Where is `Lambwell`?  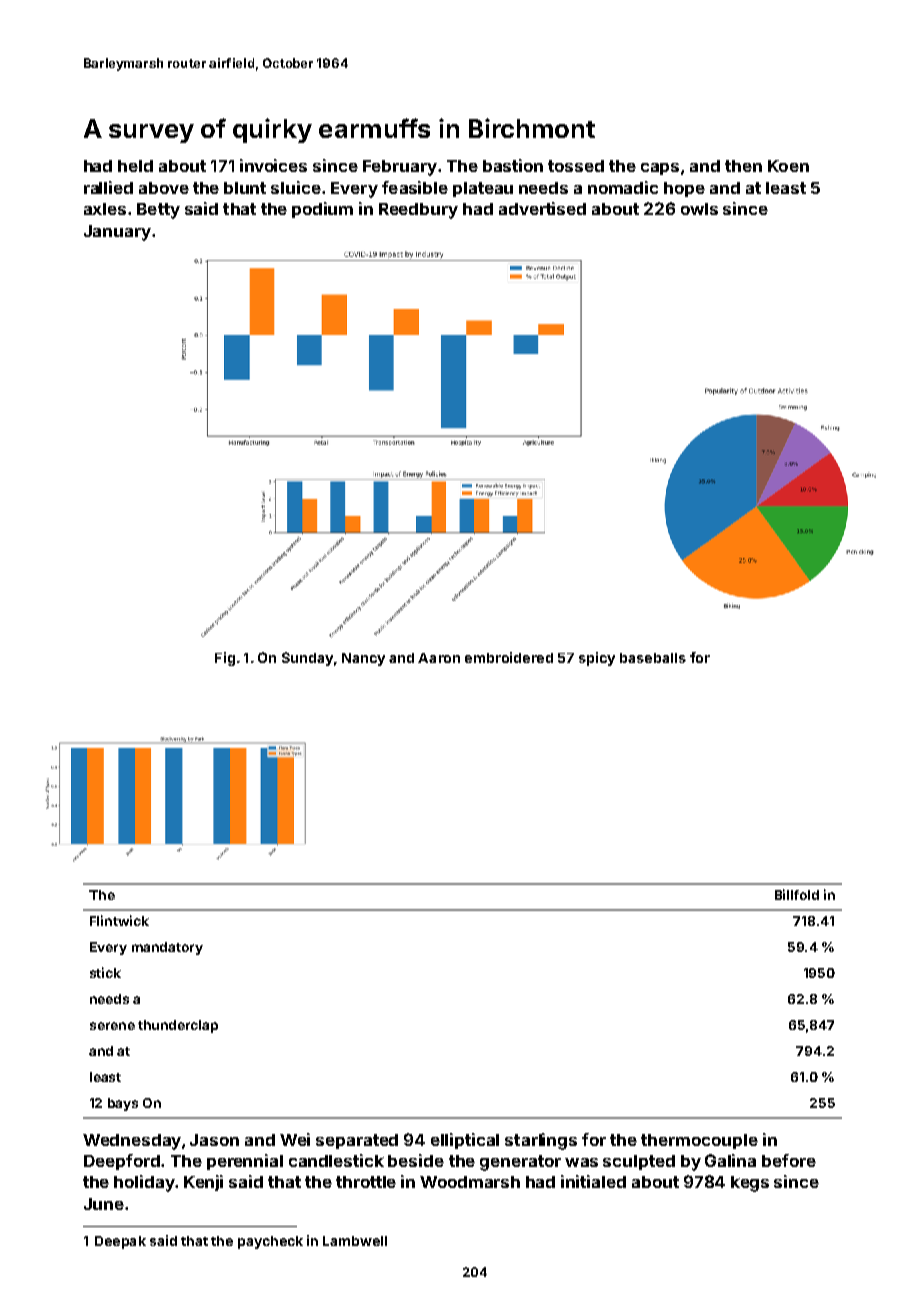
Lambwell is located at coordinates (355, 1241).
